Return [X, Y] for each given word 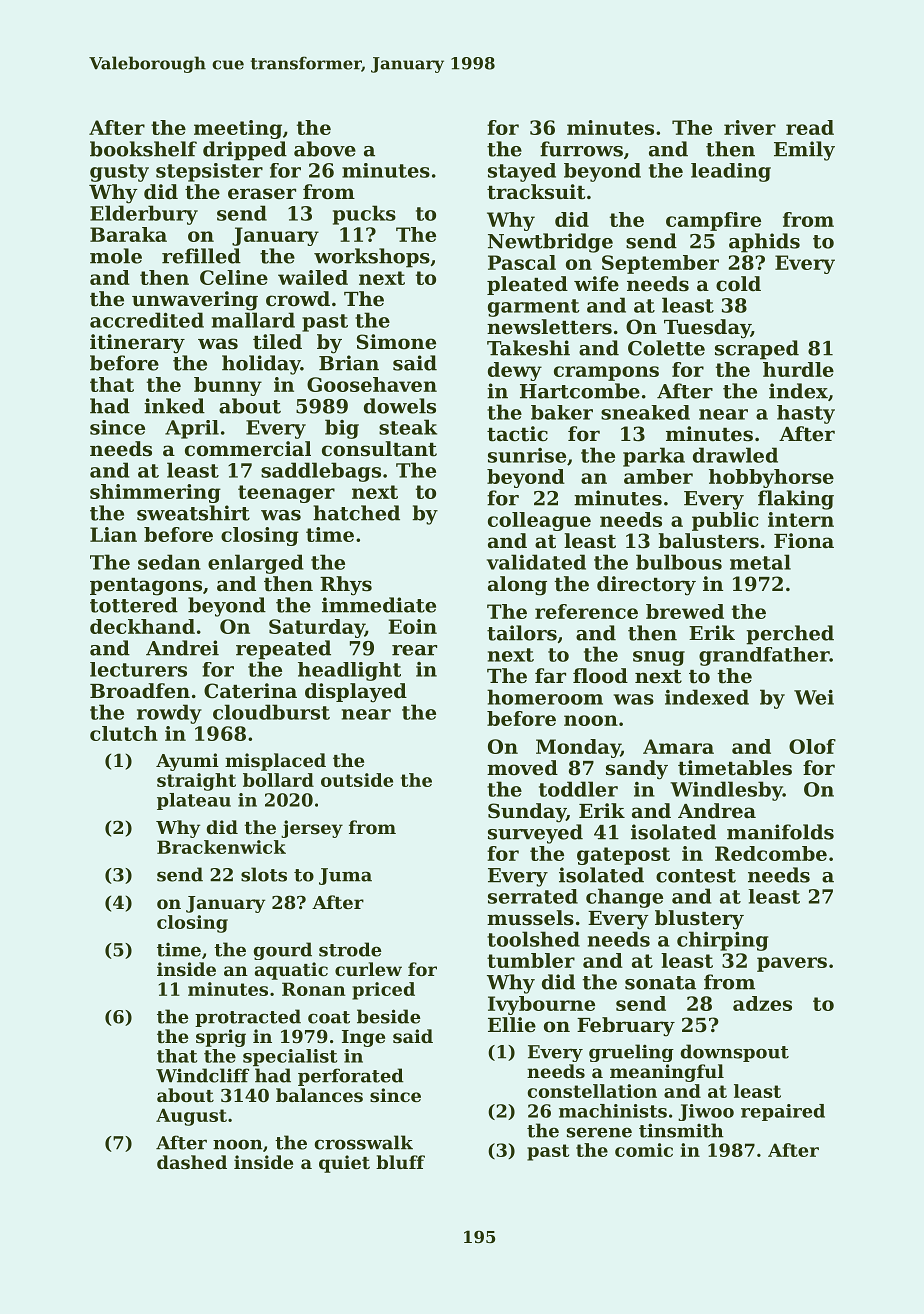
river [750, 127]
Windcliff [202, 1075]
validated [536, 562]
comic [644, 1150]
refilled [201, 256]
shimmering [155, 493]
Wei [814, 697]
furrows [581, 149]
